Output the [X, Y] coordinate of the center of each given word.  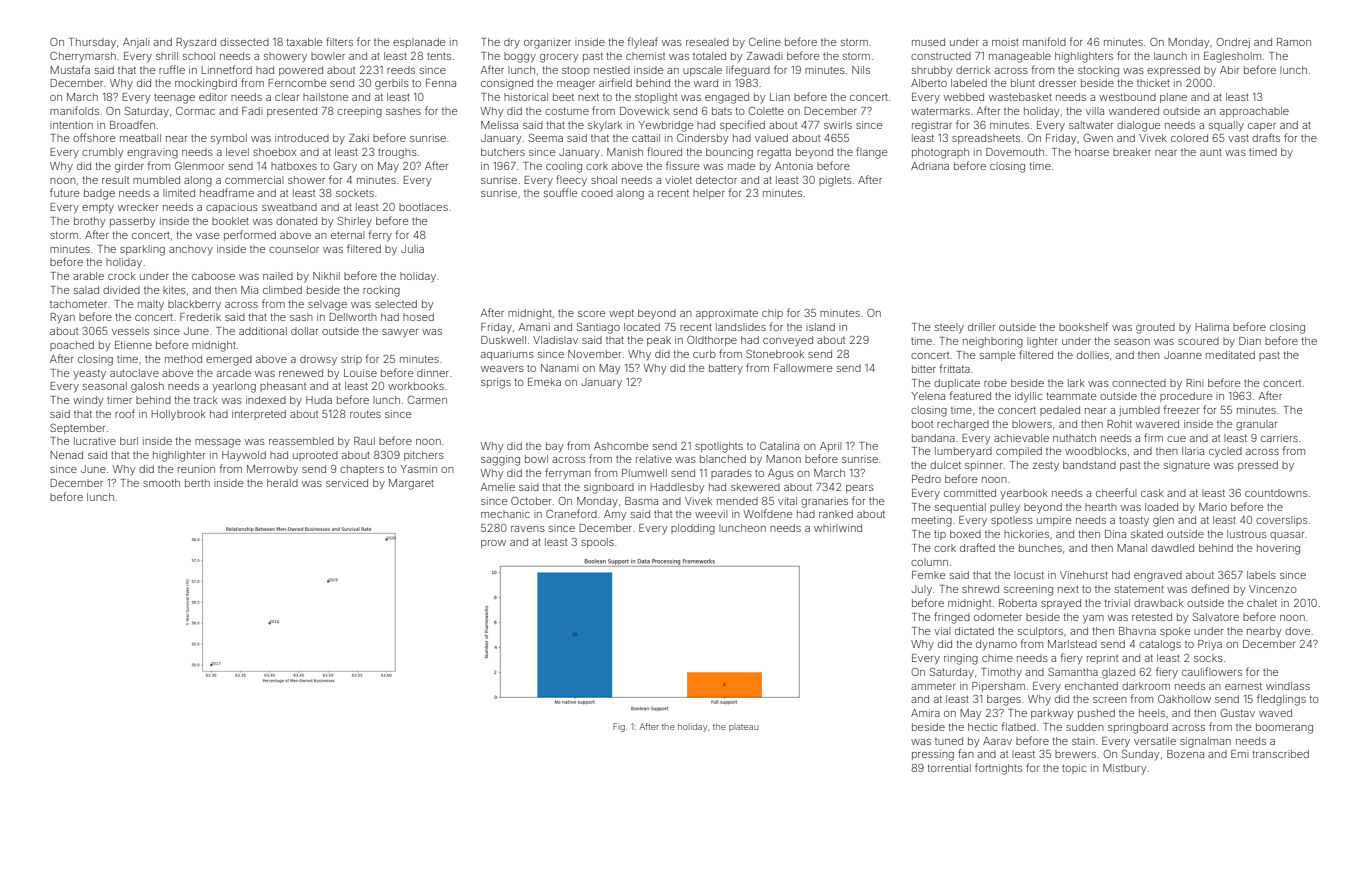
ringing [961, 659]
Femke [928, 575]
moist [1005, 42]
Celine [765, 42]
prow [493, 544]
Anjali [136, 43]
